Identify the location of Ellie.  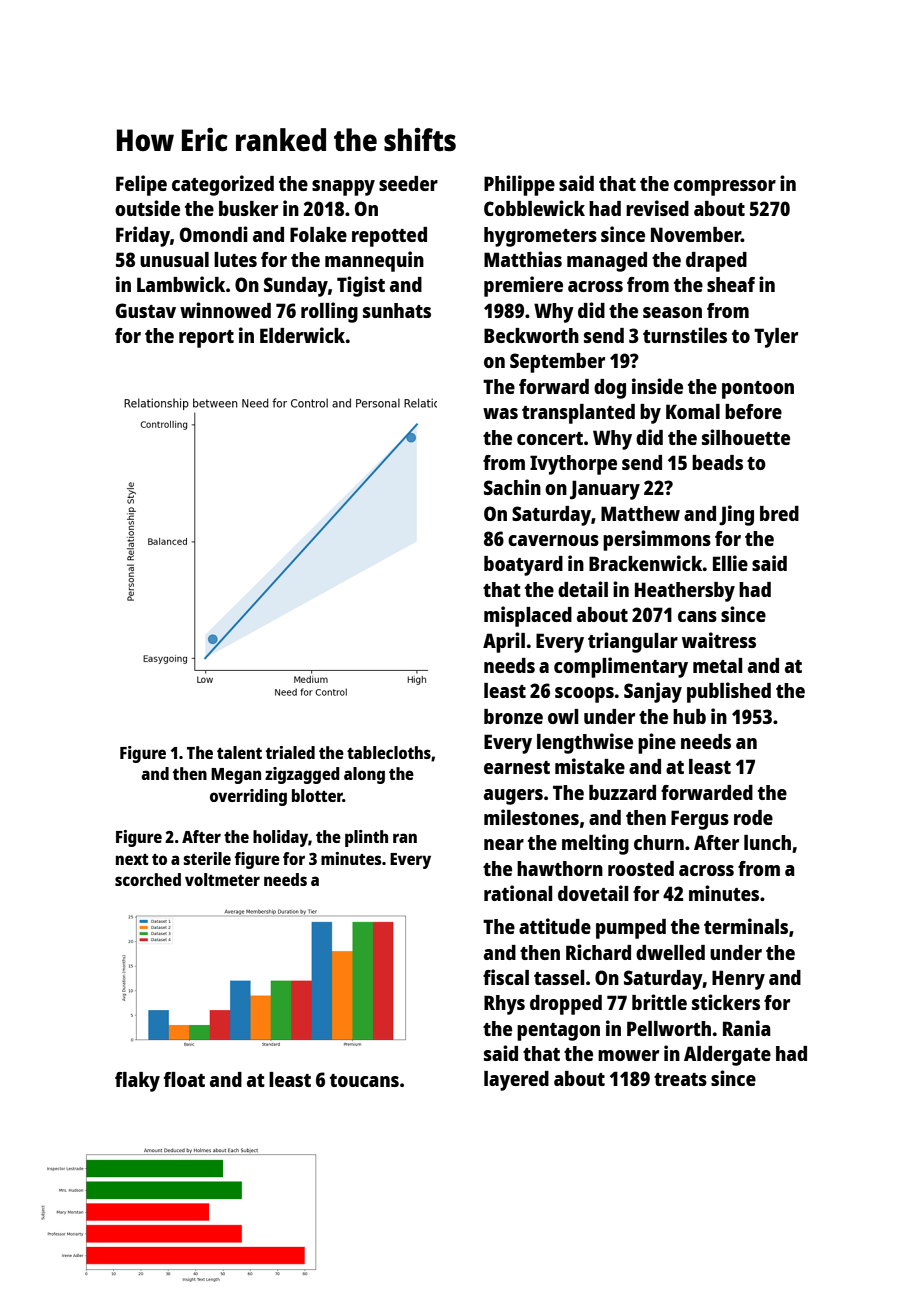
(730, 563).
